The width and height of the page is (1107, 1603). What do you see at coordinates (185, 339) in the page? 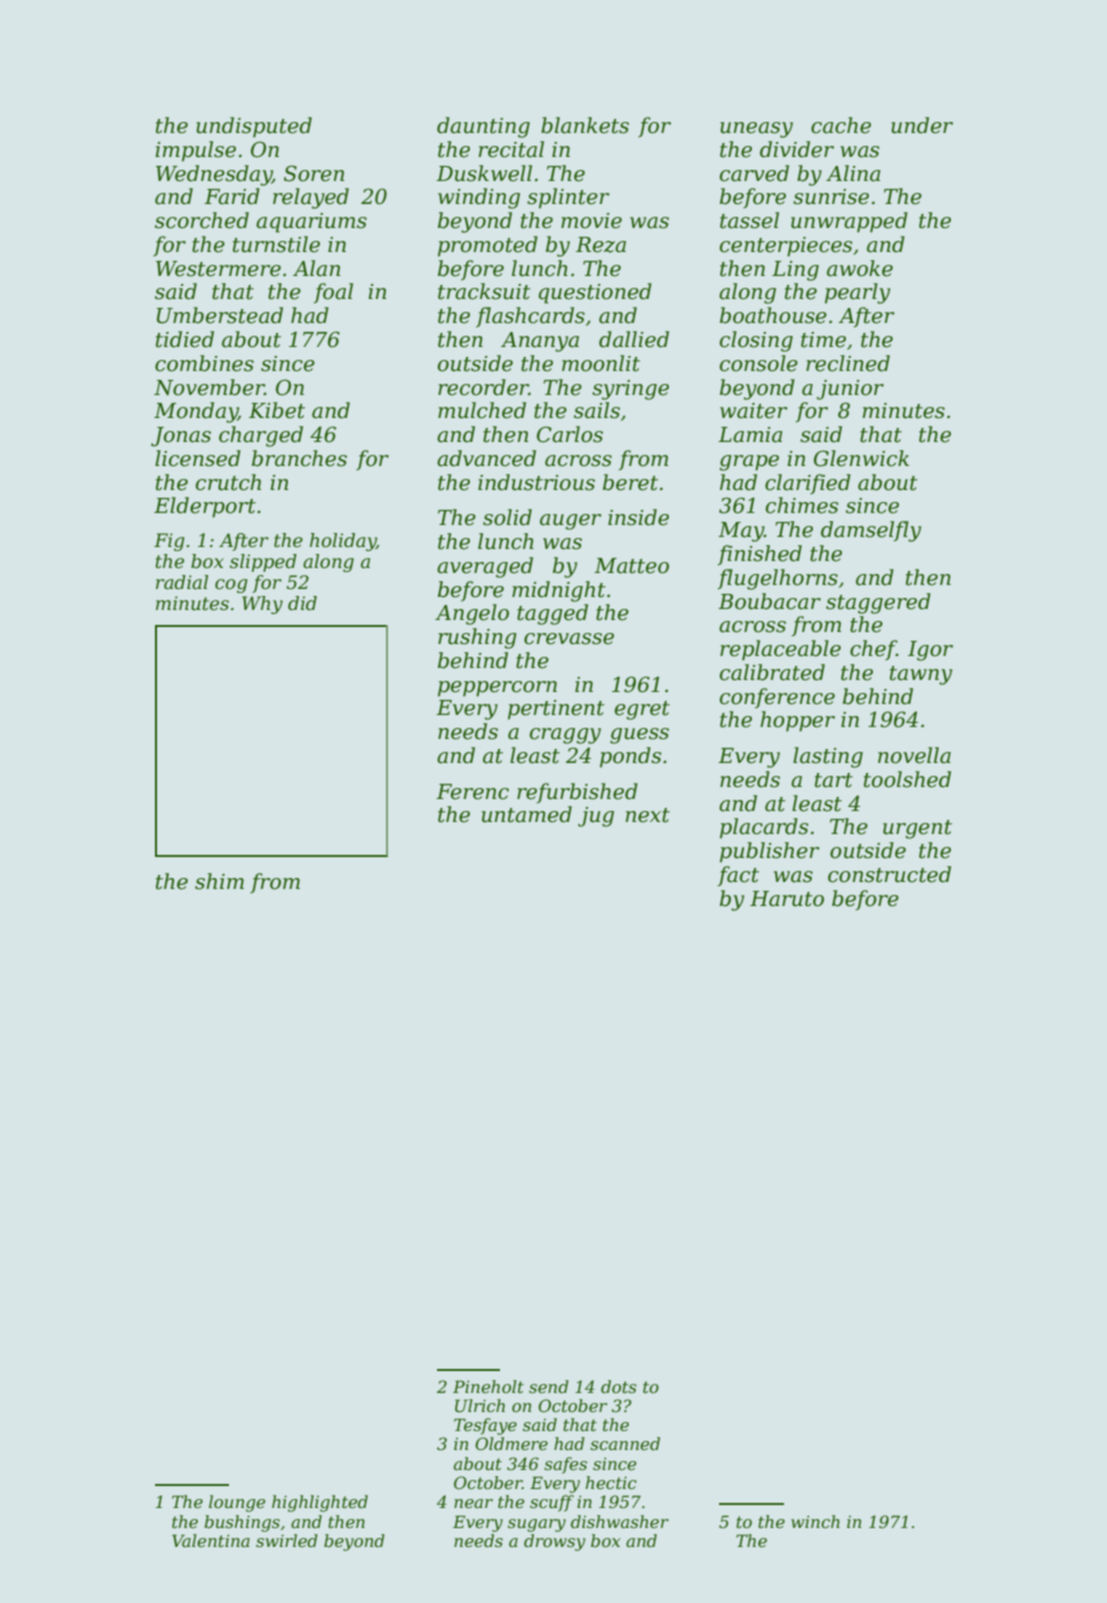
I see `tidied` at bounding box center [185, 339].
